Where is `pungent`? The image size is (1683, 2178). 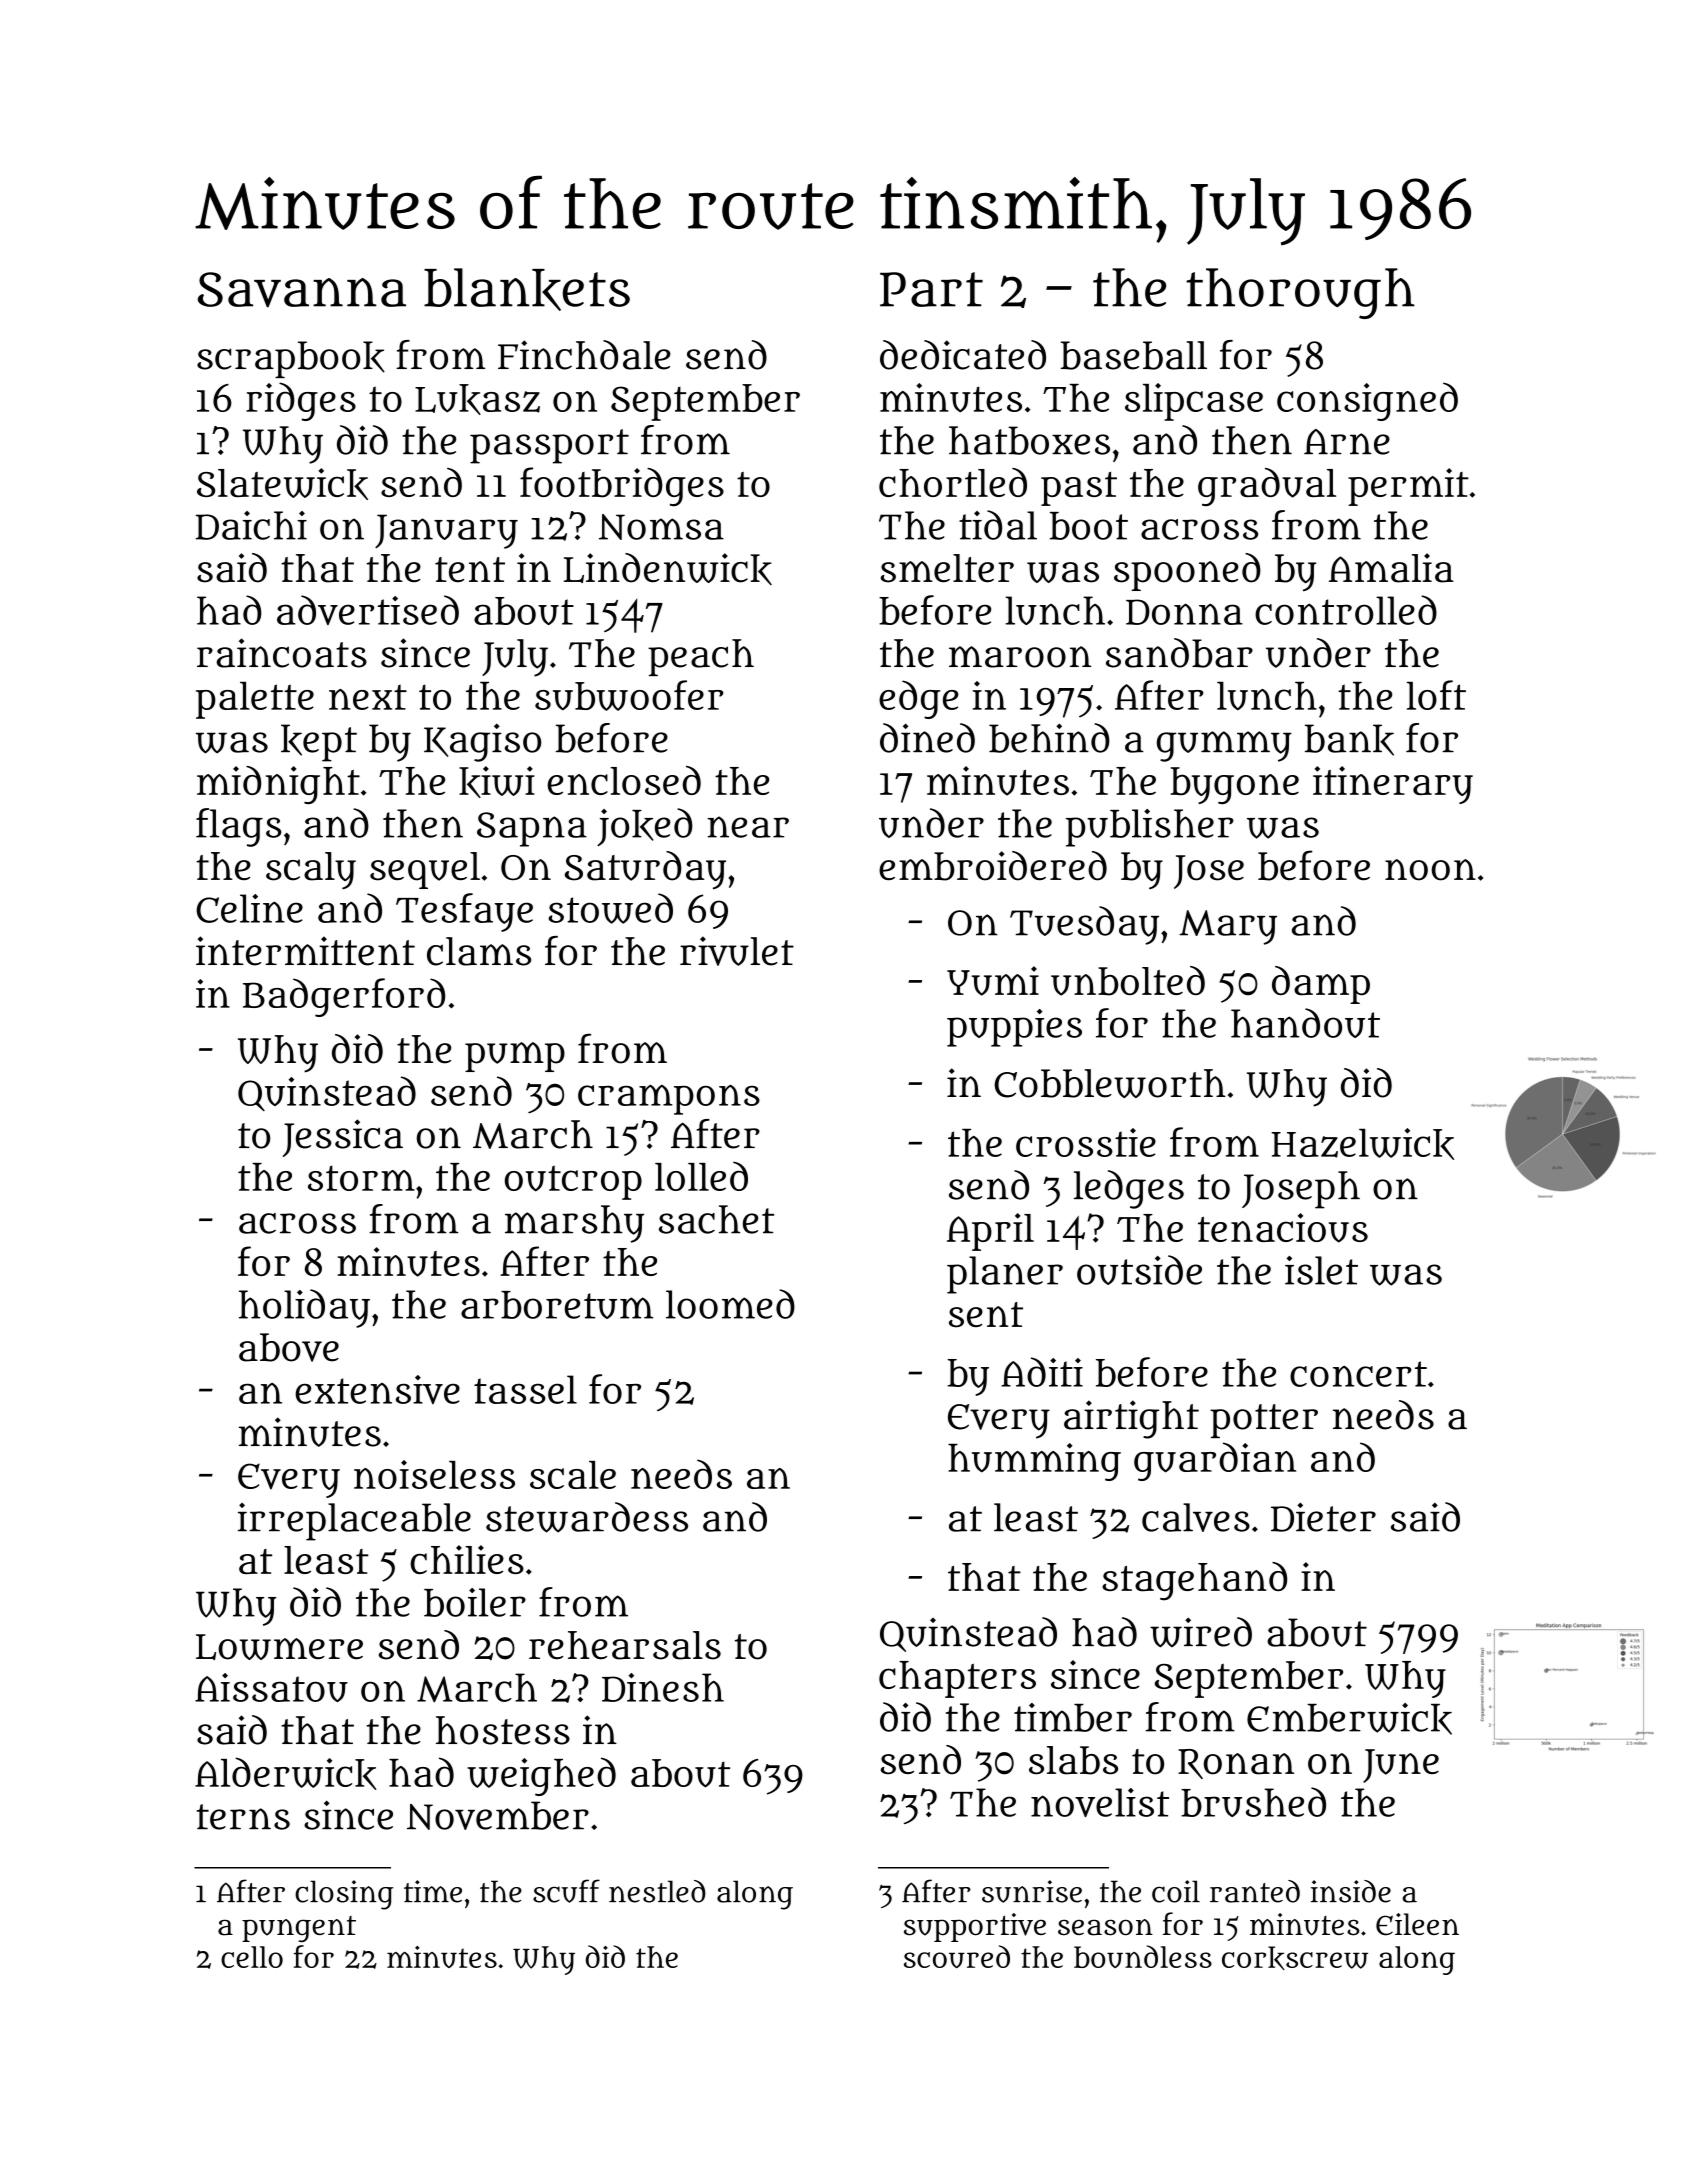
pungent is located at coordinates (299, 1929).
